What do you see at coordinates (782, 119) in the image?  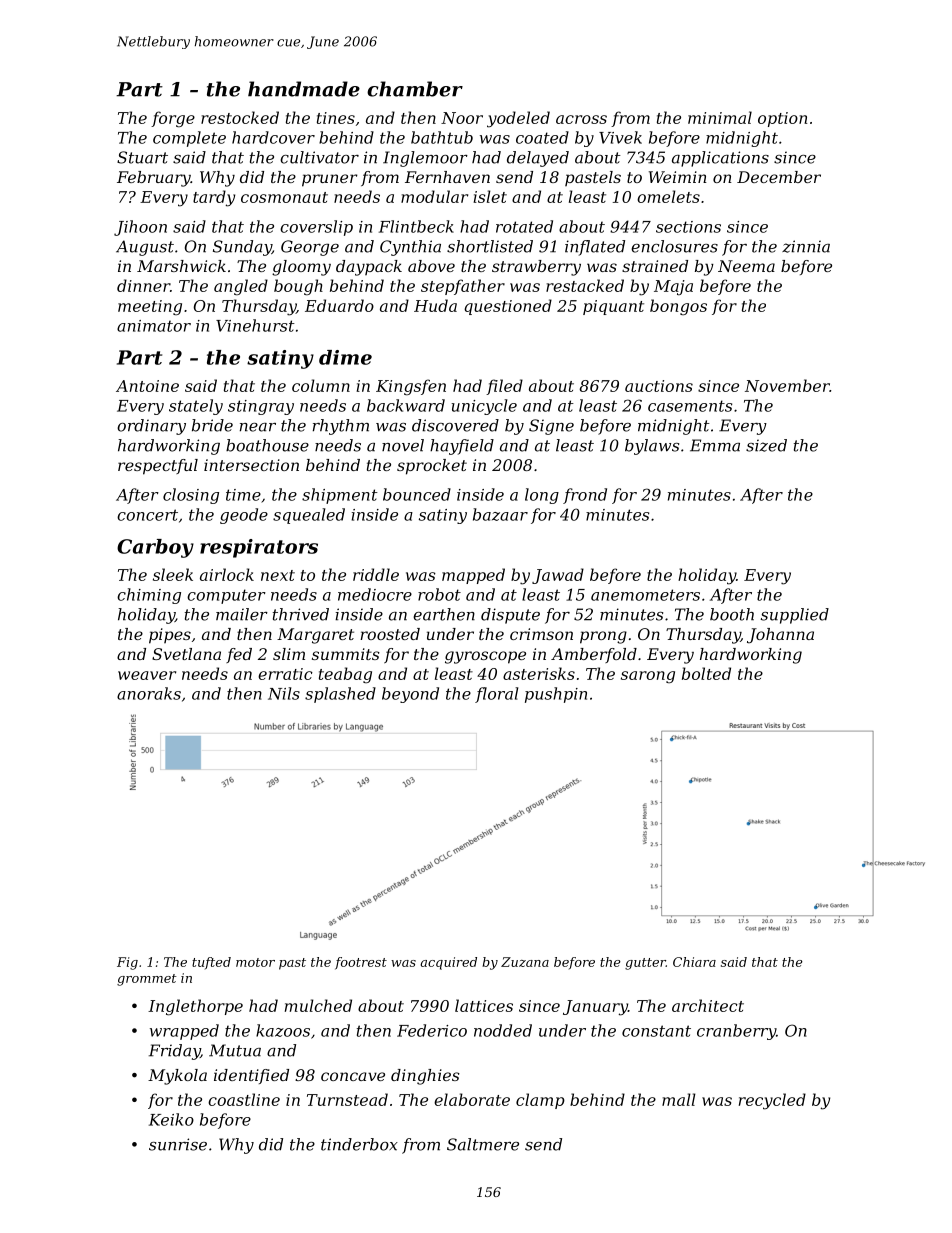 I see `option` at bounding box center [782, 119].
